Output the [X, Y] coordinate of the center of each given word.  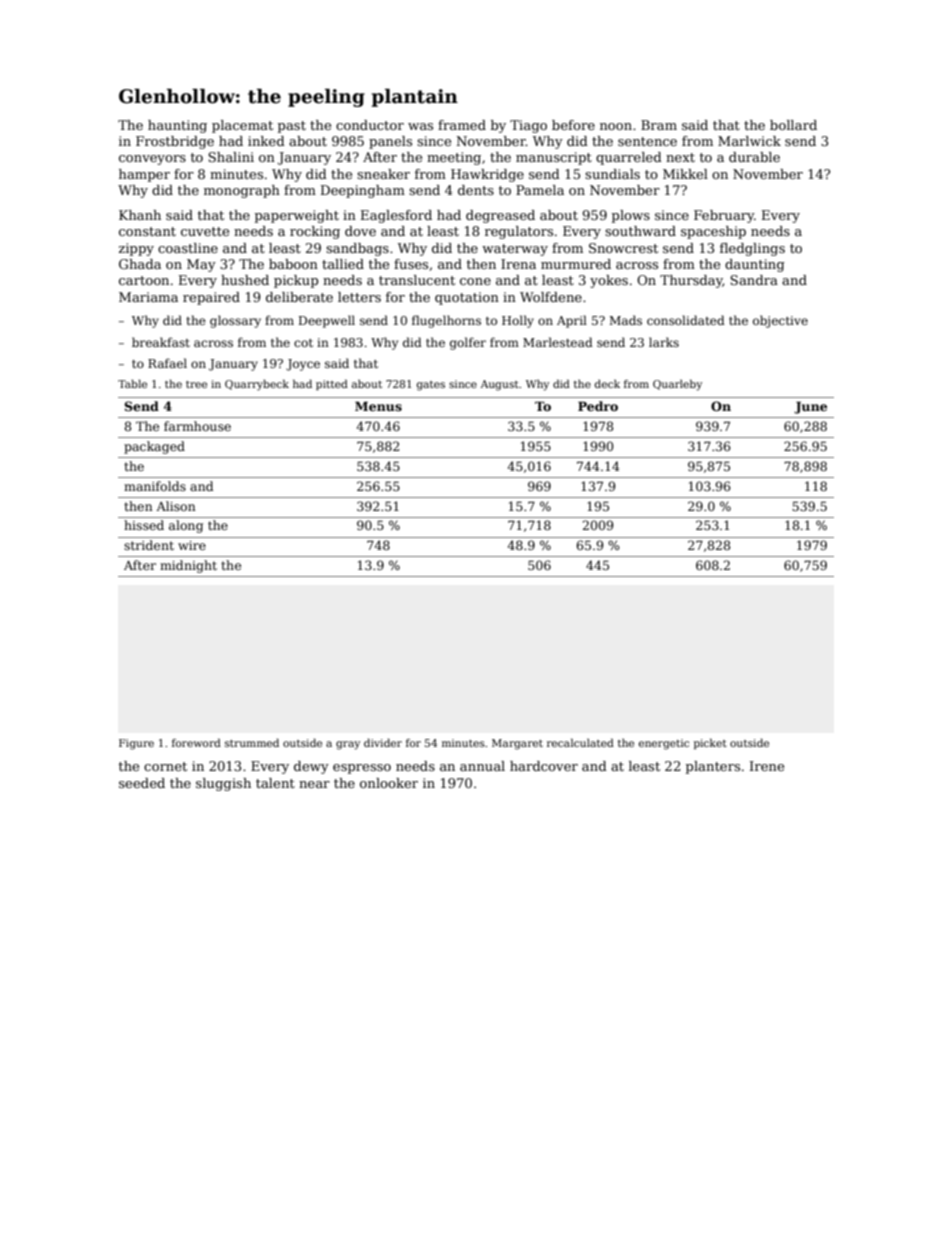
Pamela [540, 190]
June [810, 407]
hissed [144, 525]
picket [710, 744]
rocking [315, 232]
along [186, 526]
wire [192, 545]
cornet [165, 766]
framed [462, 125]
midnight [188, 566]
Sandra [754, 280]
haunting [177, 126]
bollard [793, 125]
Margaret [517, 744]
